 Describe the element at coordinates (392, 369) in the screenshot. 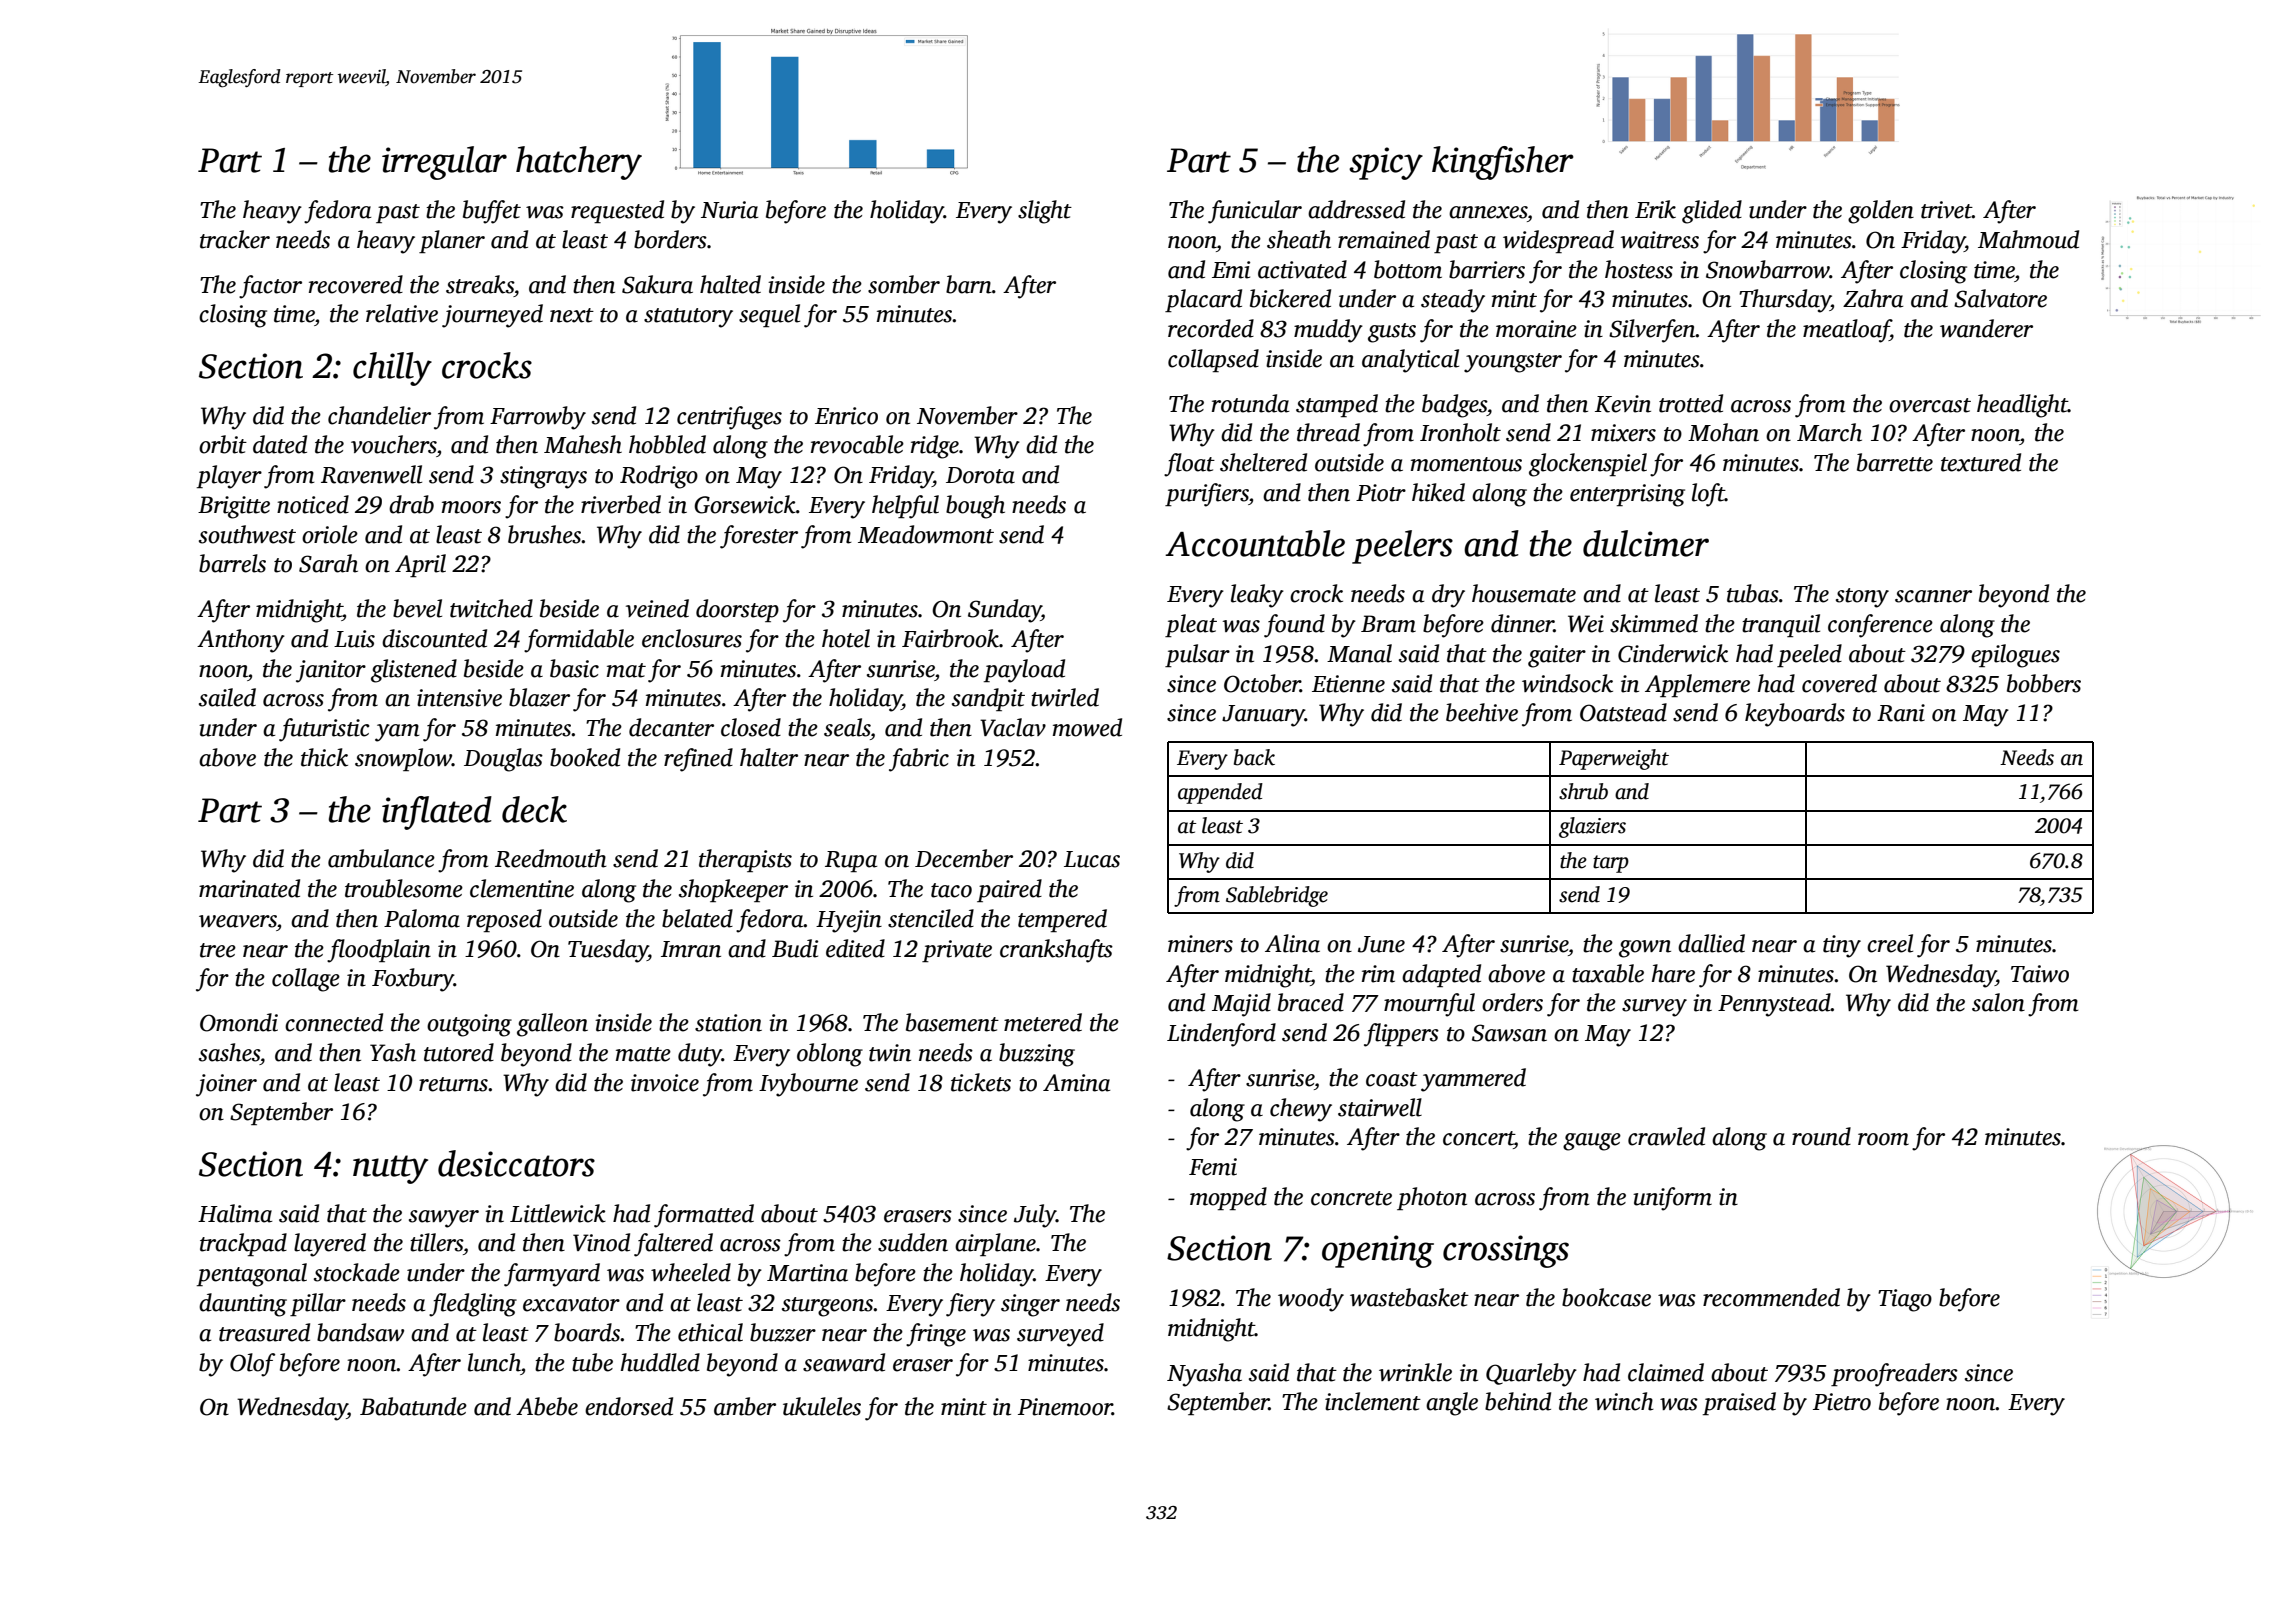

I see `chilly` at that location.
